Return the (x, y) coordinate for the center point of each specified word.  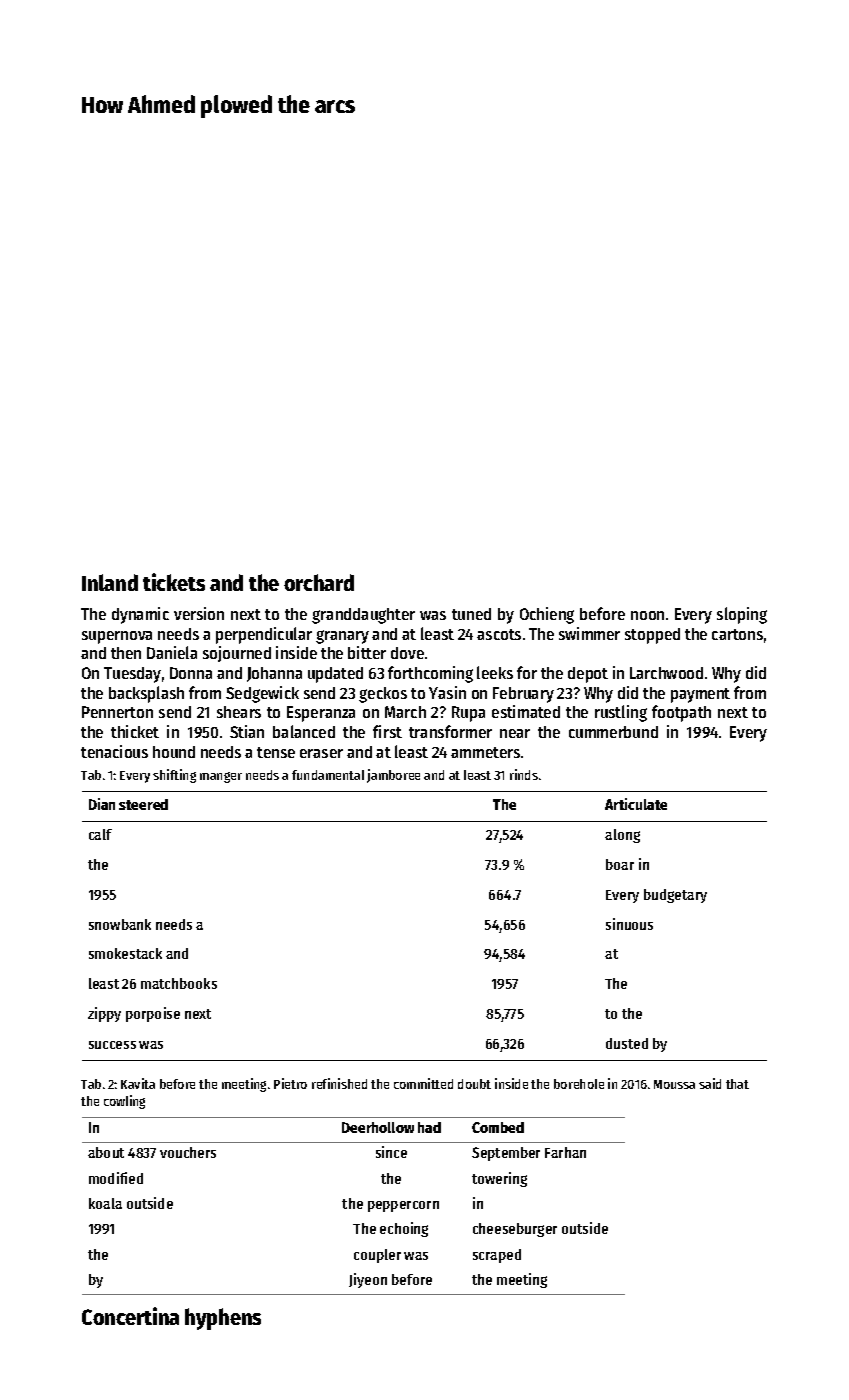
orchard (319, 582)
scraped (497, 1256)
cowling (124, 1102)
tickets (174, 582)
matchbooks (179, 983)
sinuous (629, 924)
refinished (339, 1083)
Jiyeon (368, 1280)
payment (700, 695)
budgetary (675, 896)
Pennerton (117, 712)
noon (647, 615)
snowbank (120, 924)
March (405, 712)
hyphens (223, 1319)
